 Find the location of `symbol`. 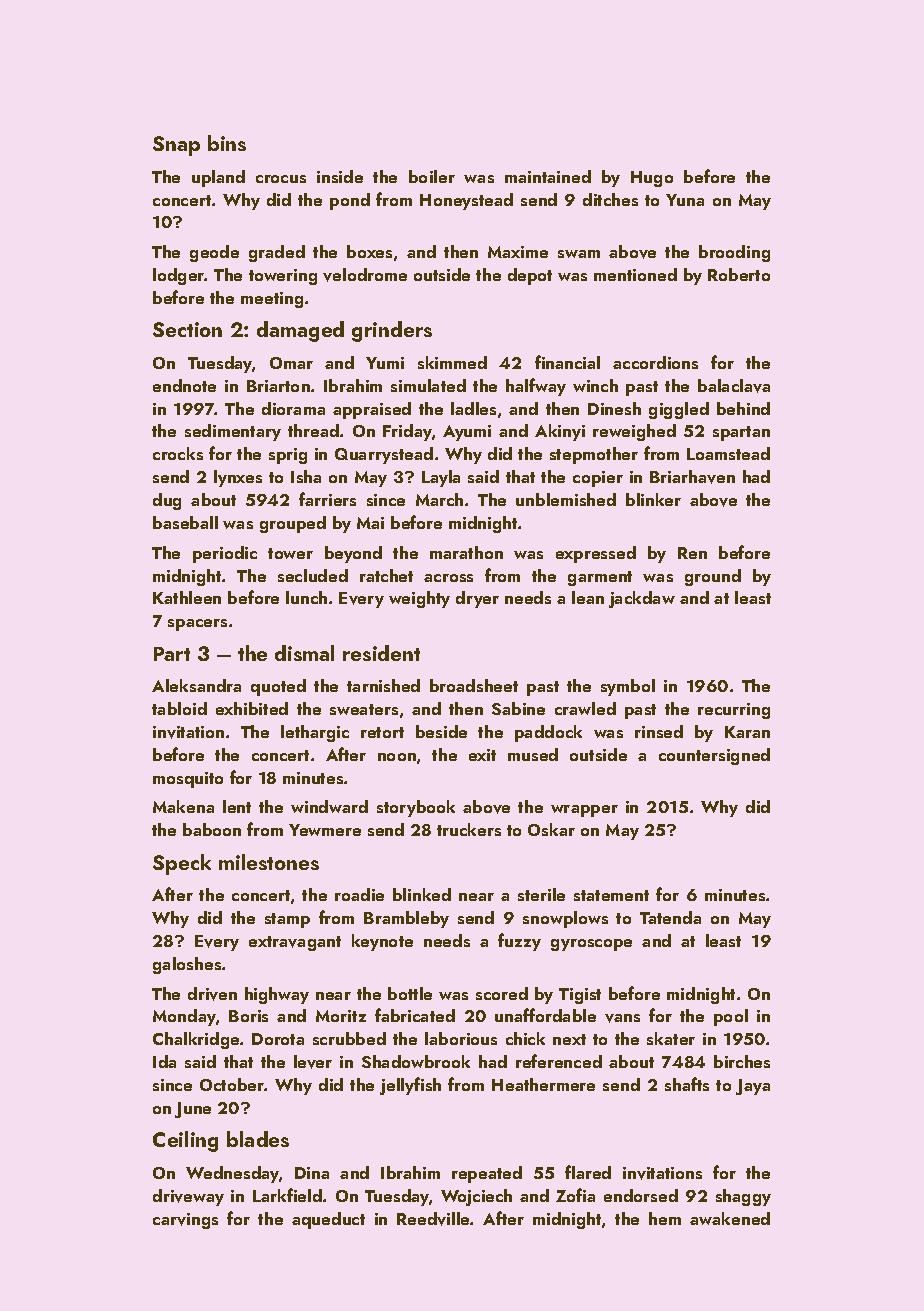

symbol is located at coordinates (628, 687).
